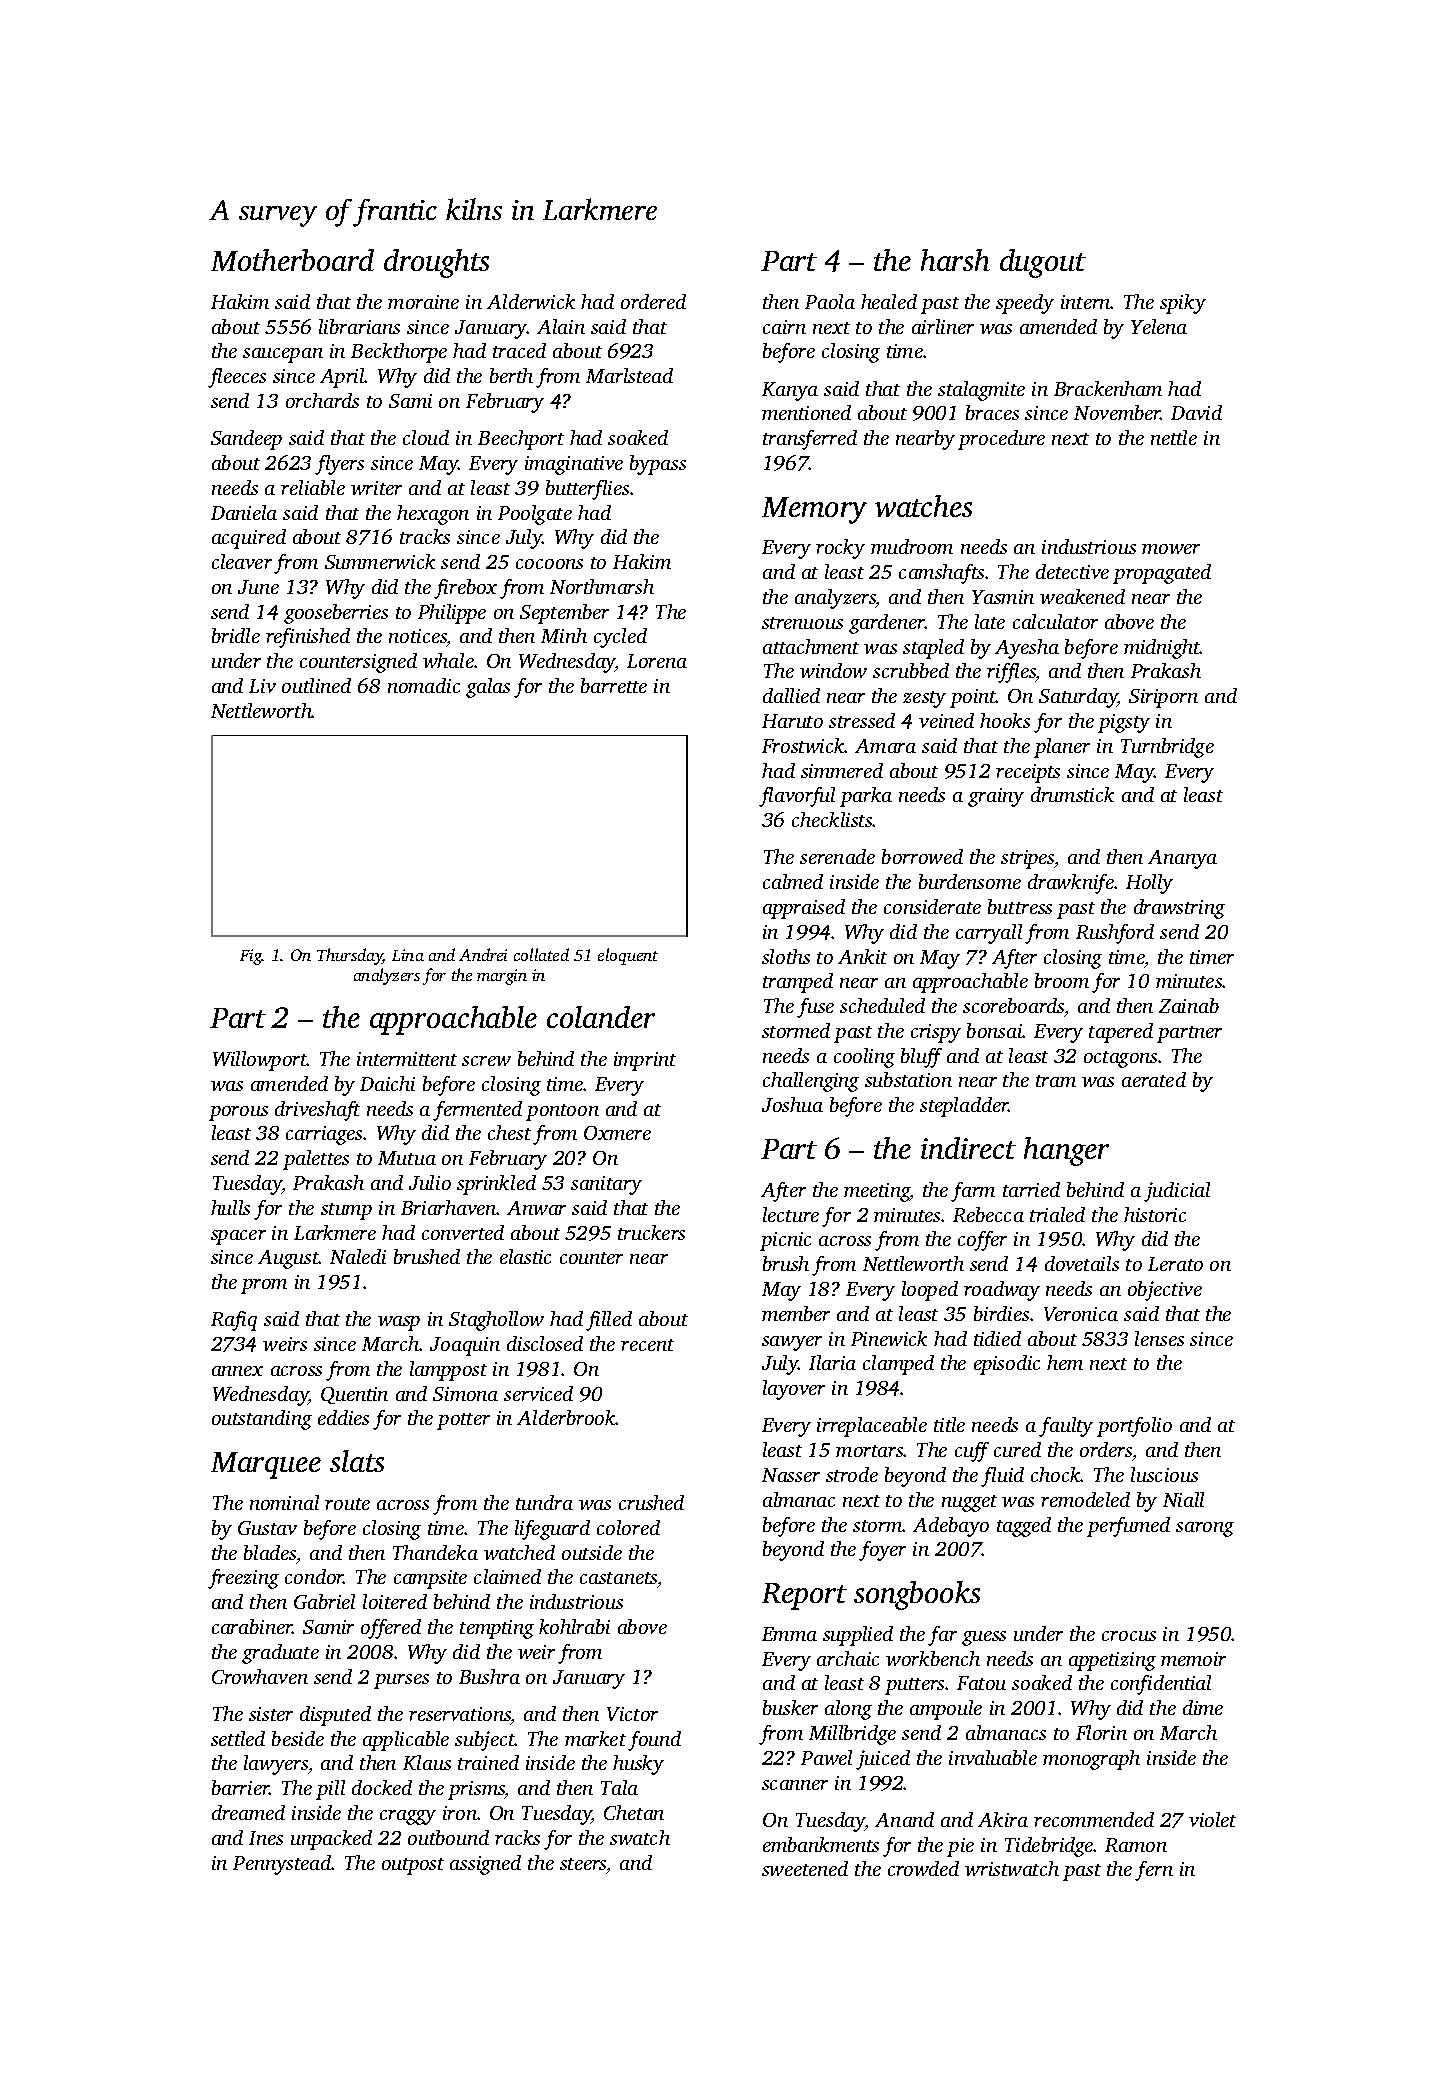 The height and width of the image is (2100, 1450). Describe the element at coordinates (632, 1714) in the image. I see `Victor` at that location.
